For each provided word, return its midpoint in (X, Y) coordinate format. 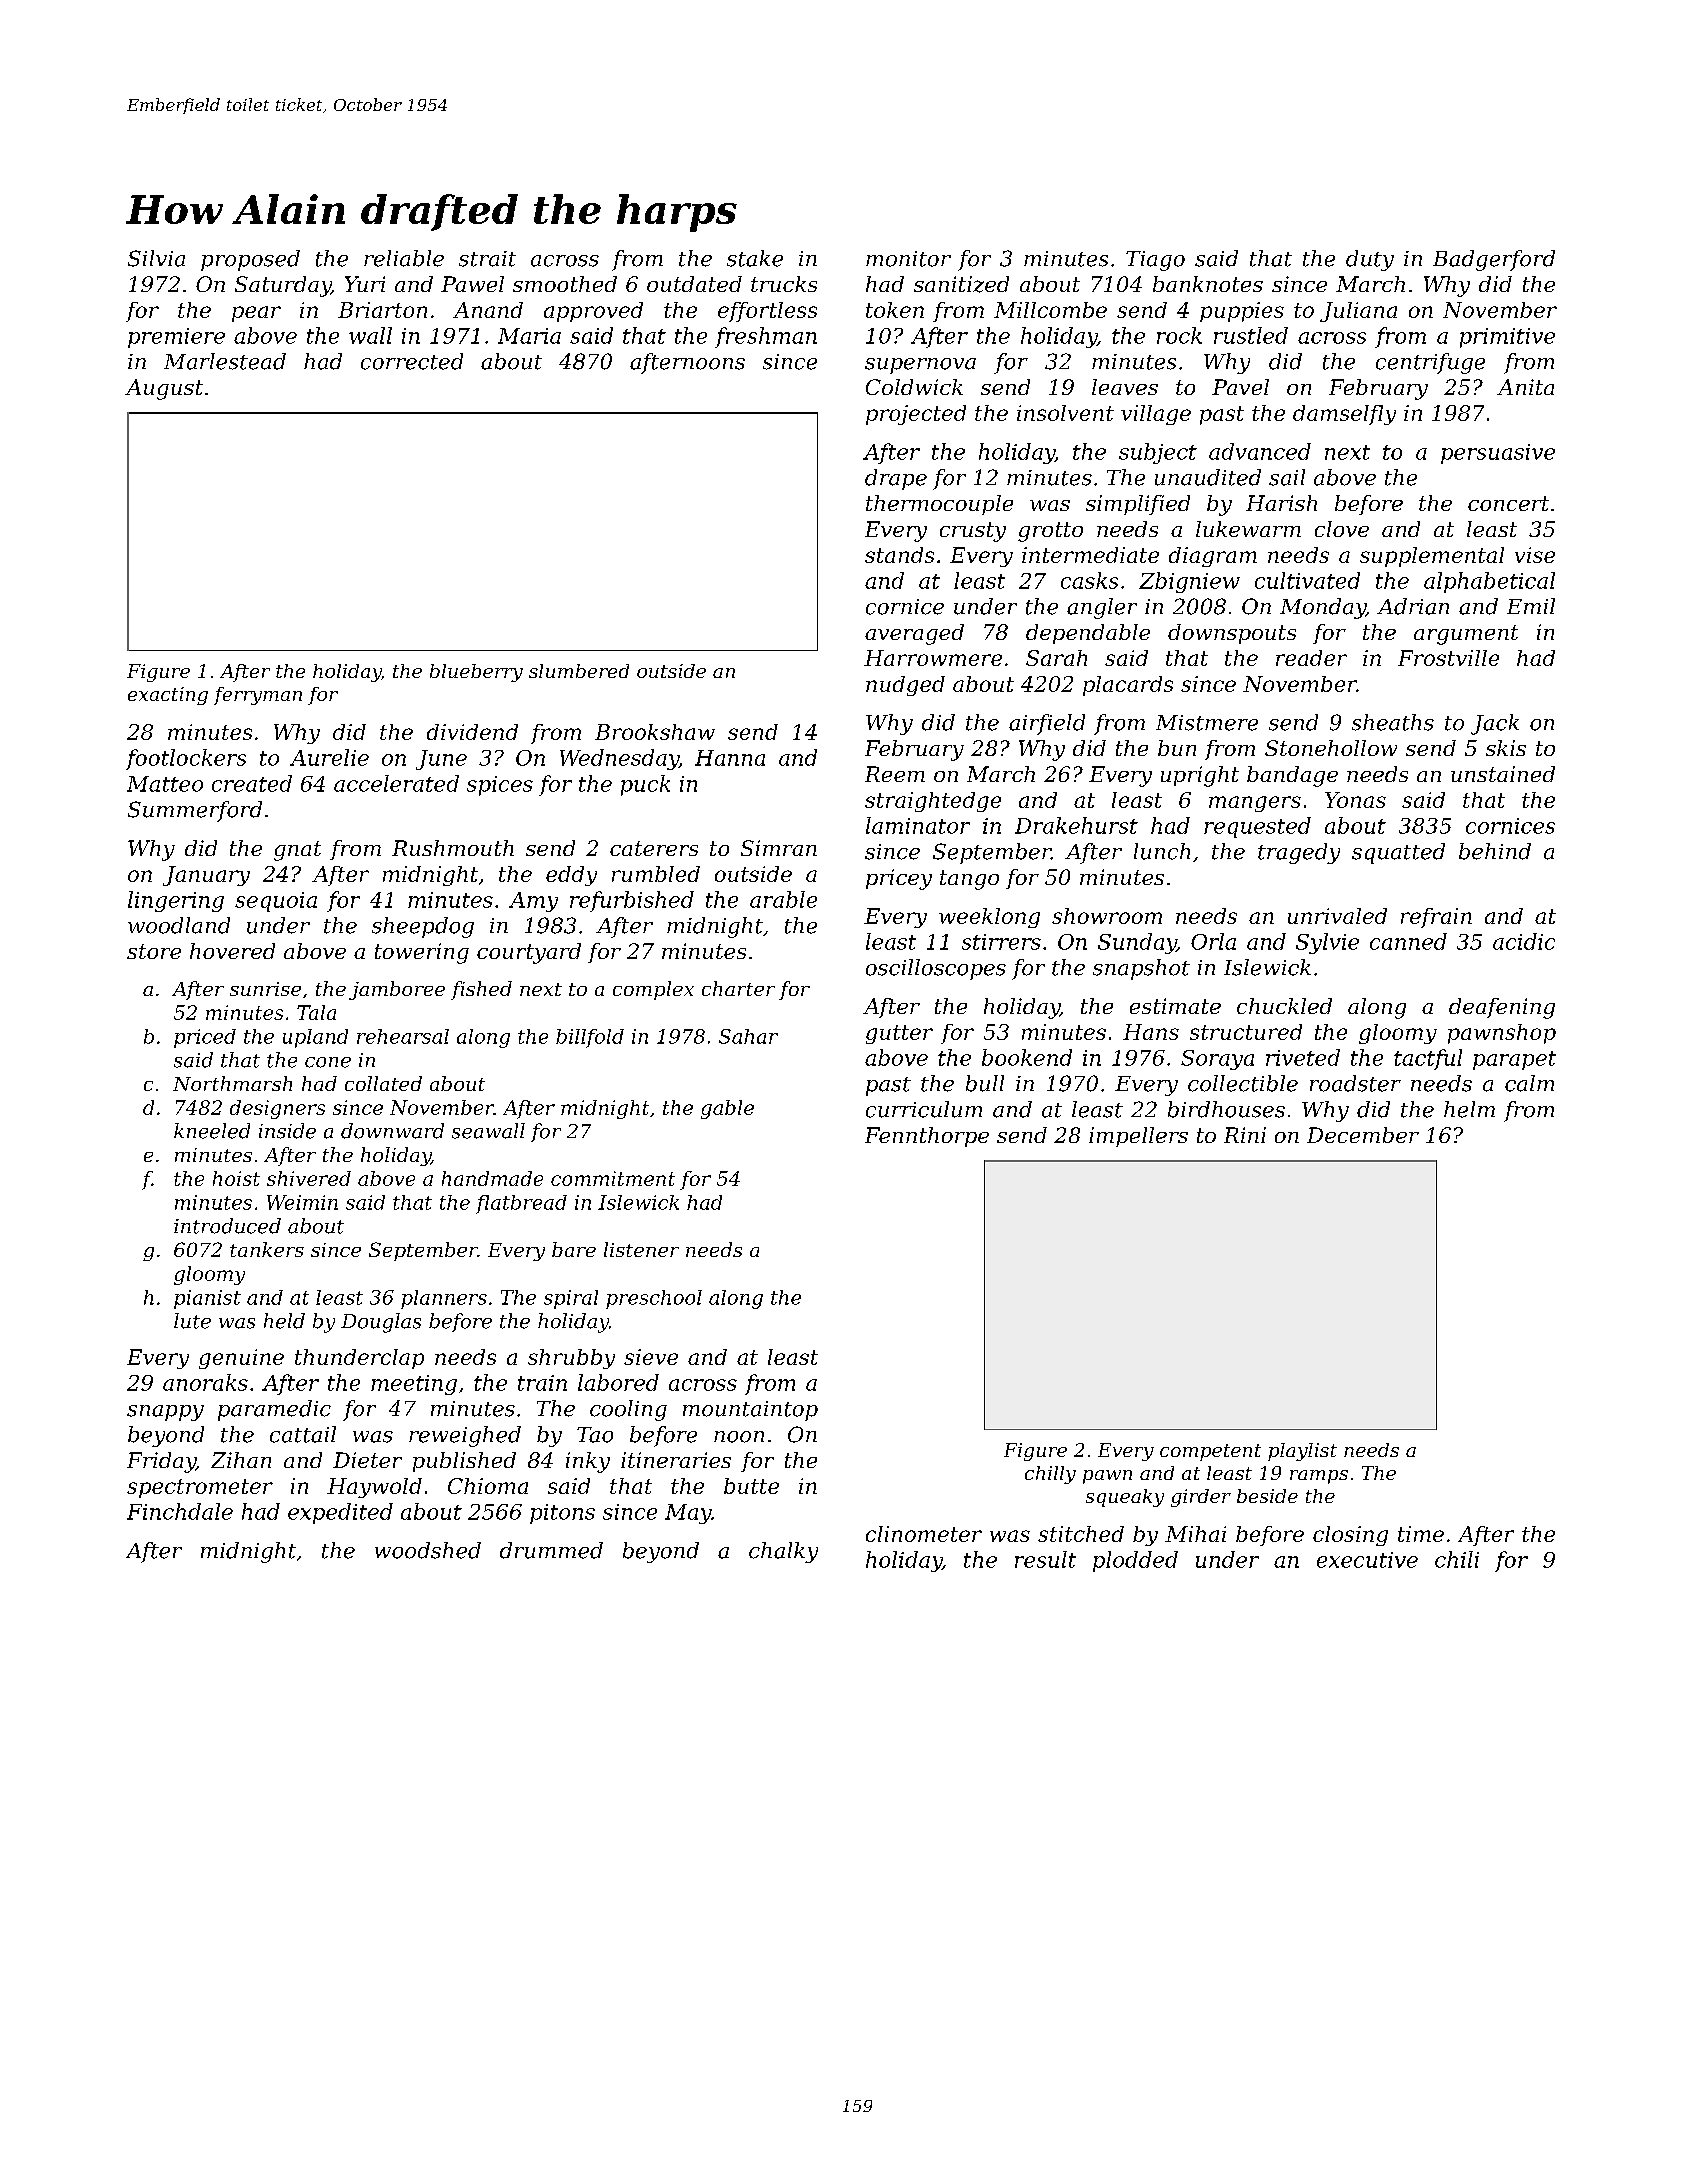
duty (1370, 260)
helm (1469, 1109)
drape (896, 479)
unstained (1503, 774)
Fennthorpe (927, 1137)
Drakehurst (1076, 825)
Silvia (156, 258)
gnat (297, 851)
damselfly (1344, 415)
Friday (161, 1462)
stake (755, 258)
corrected (412, 361)
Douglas (381, 1323)
